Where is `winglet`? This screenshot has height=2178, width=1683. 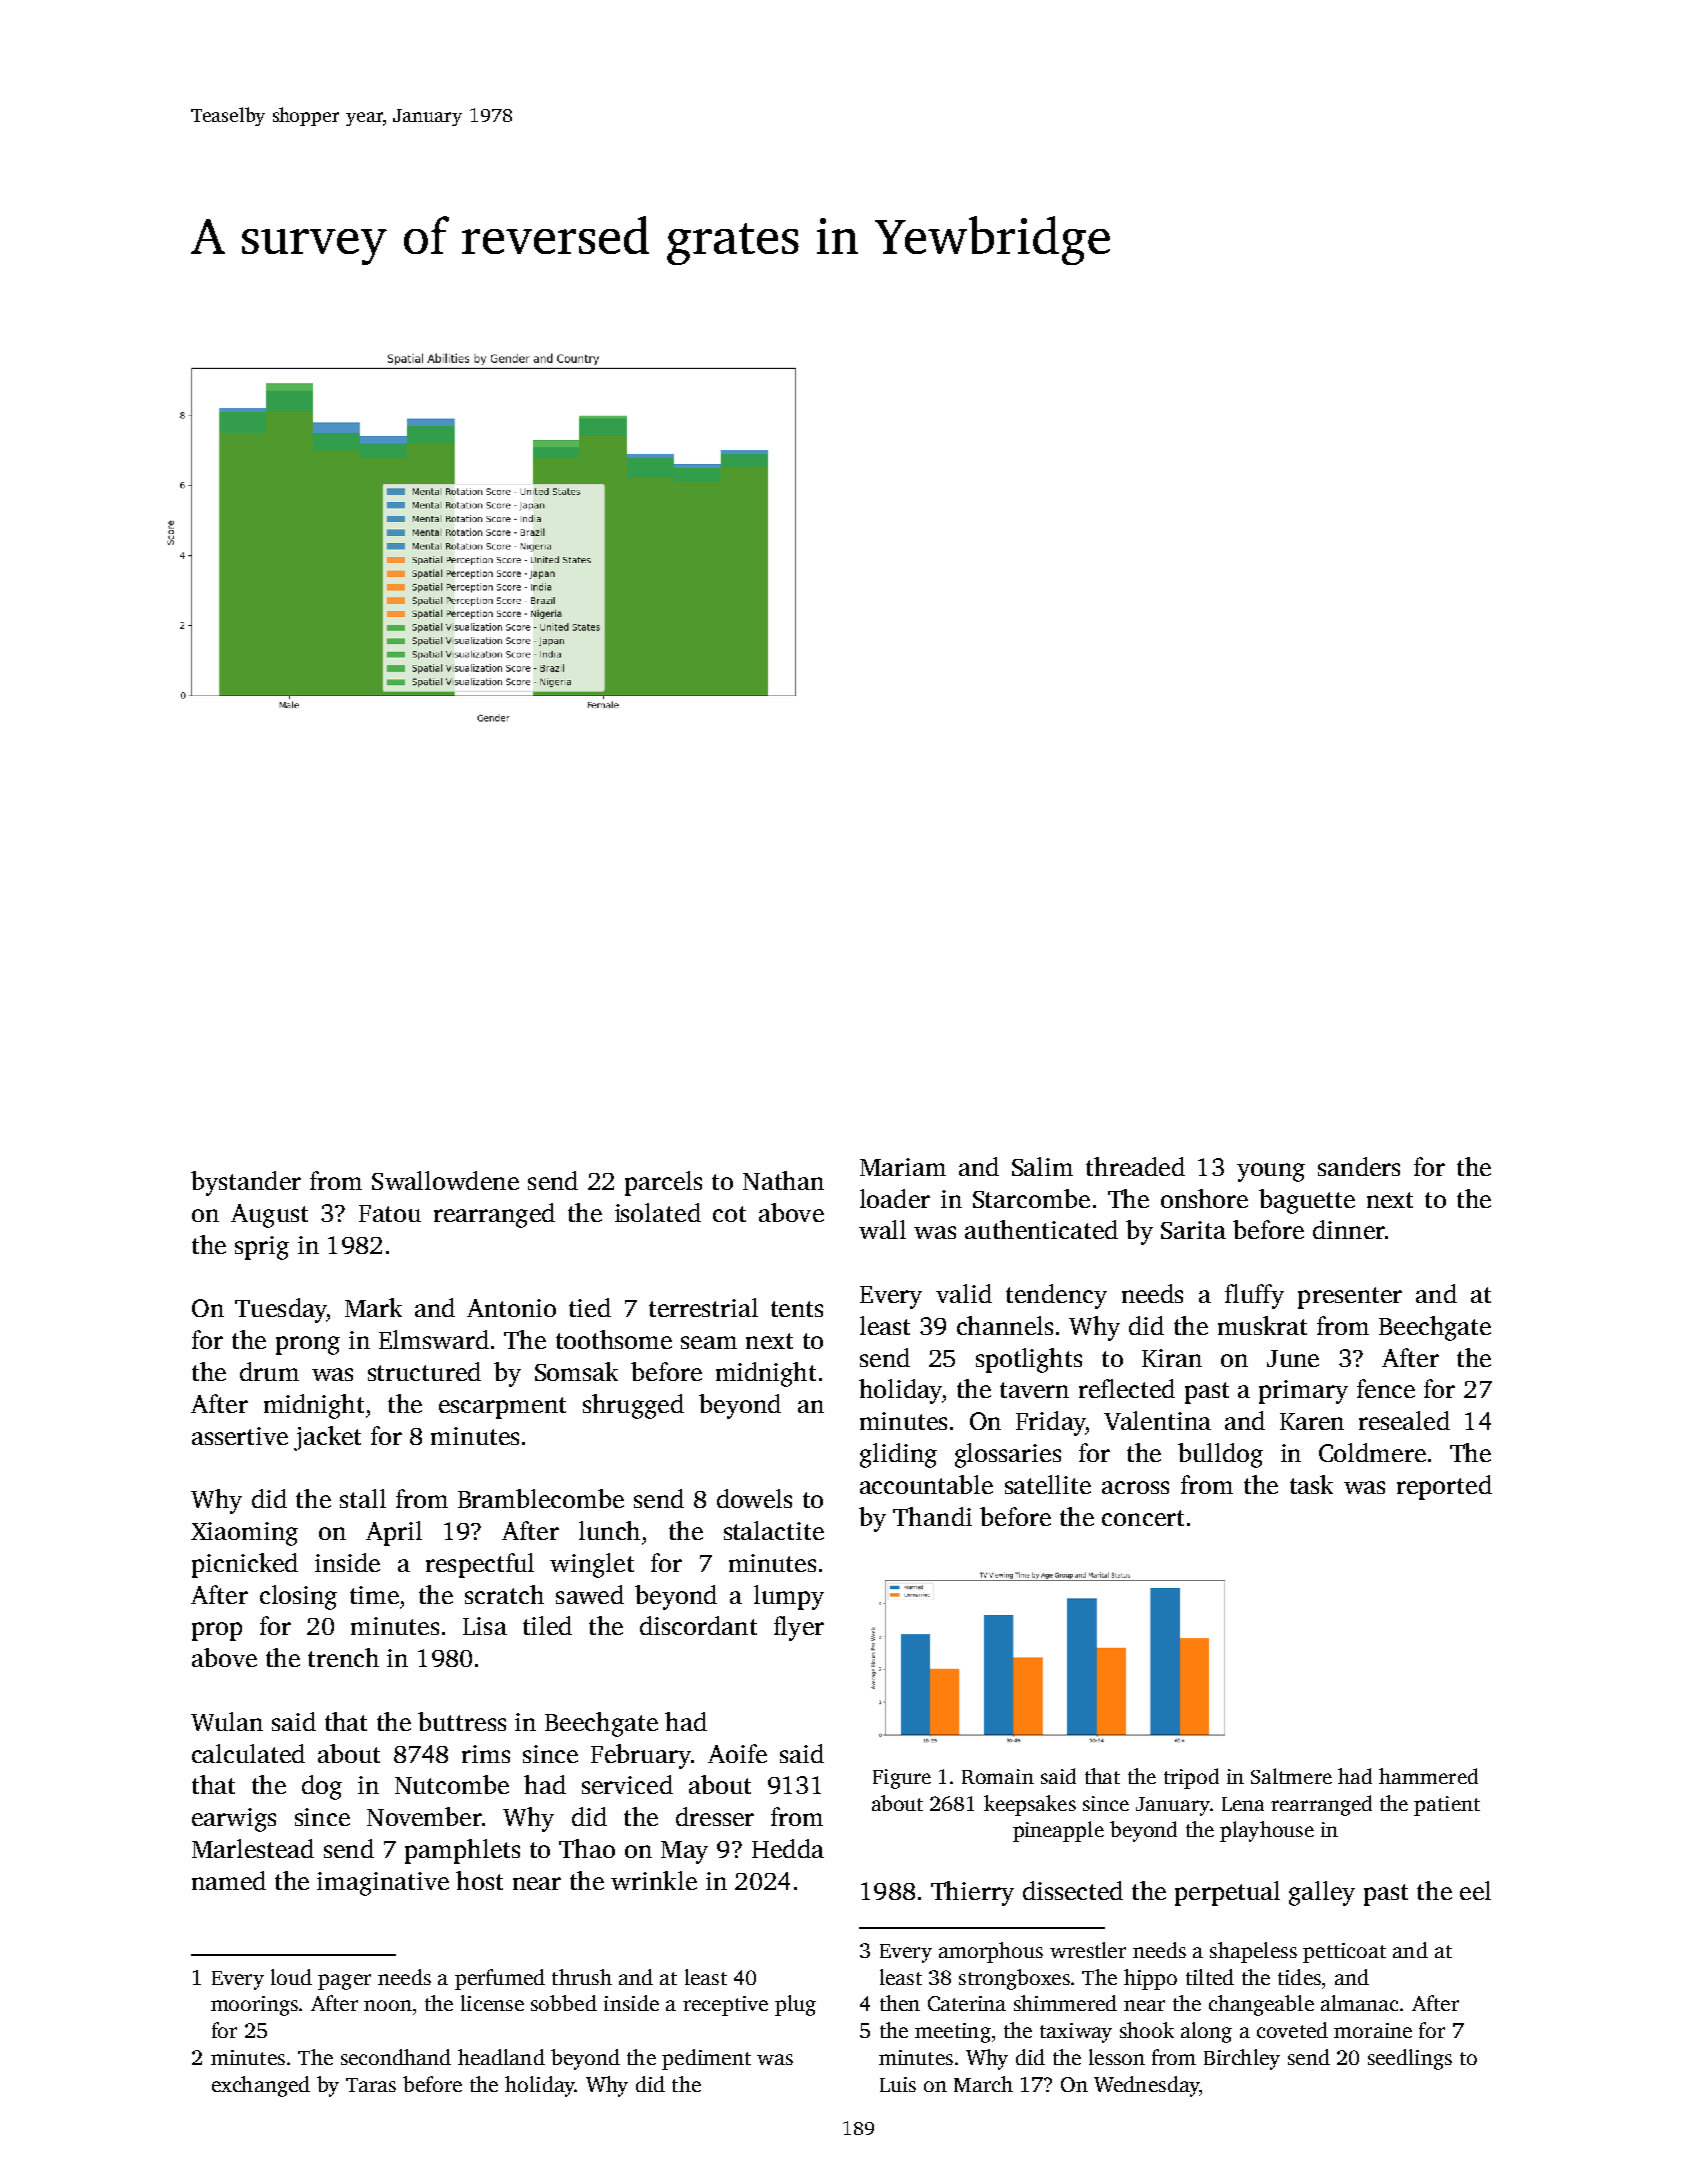 winglet is located at coordinates (592, 1565).
